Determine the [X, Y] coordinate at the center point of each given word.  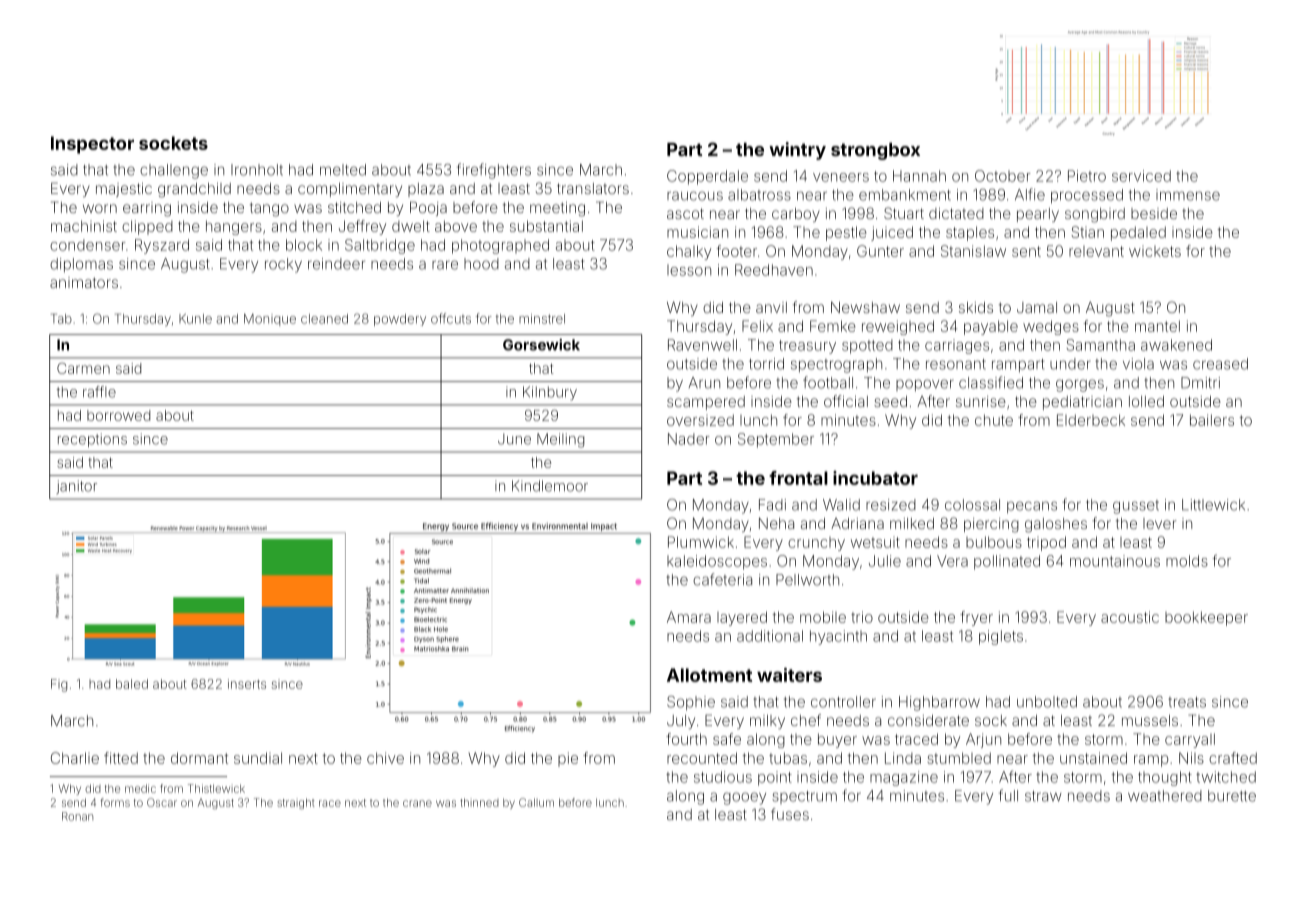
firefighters [494, 171]
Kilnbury [550, 393]
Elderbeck [1091, 420]
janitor [77, 487]
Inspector [92, 145]
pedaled [1138, 233]
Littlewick [1213, 505]
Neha [776, 523]
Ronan [77, 816]
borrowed [118, 415]
